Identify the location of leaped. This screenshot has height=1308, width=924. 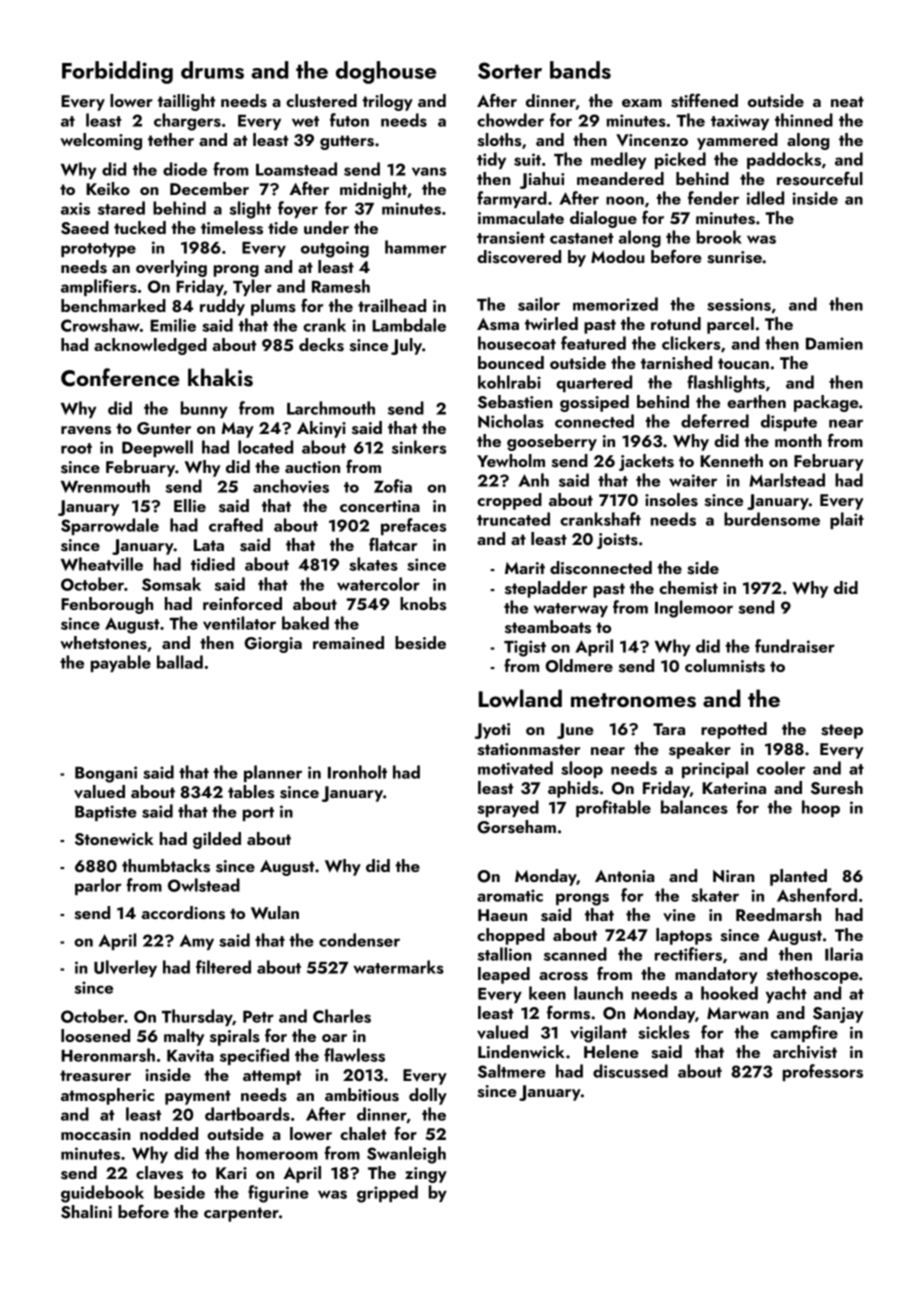
(504, 975).
